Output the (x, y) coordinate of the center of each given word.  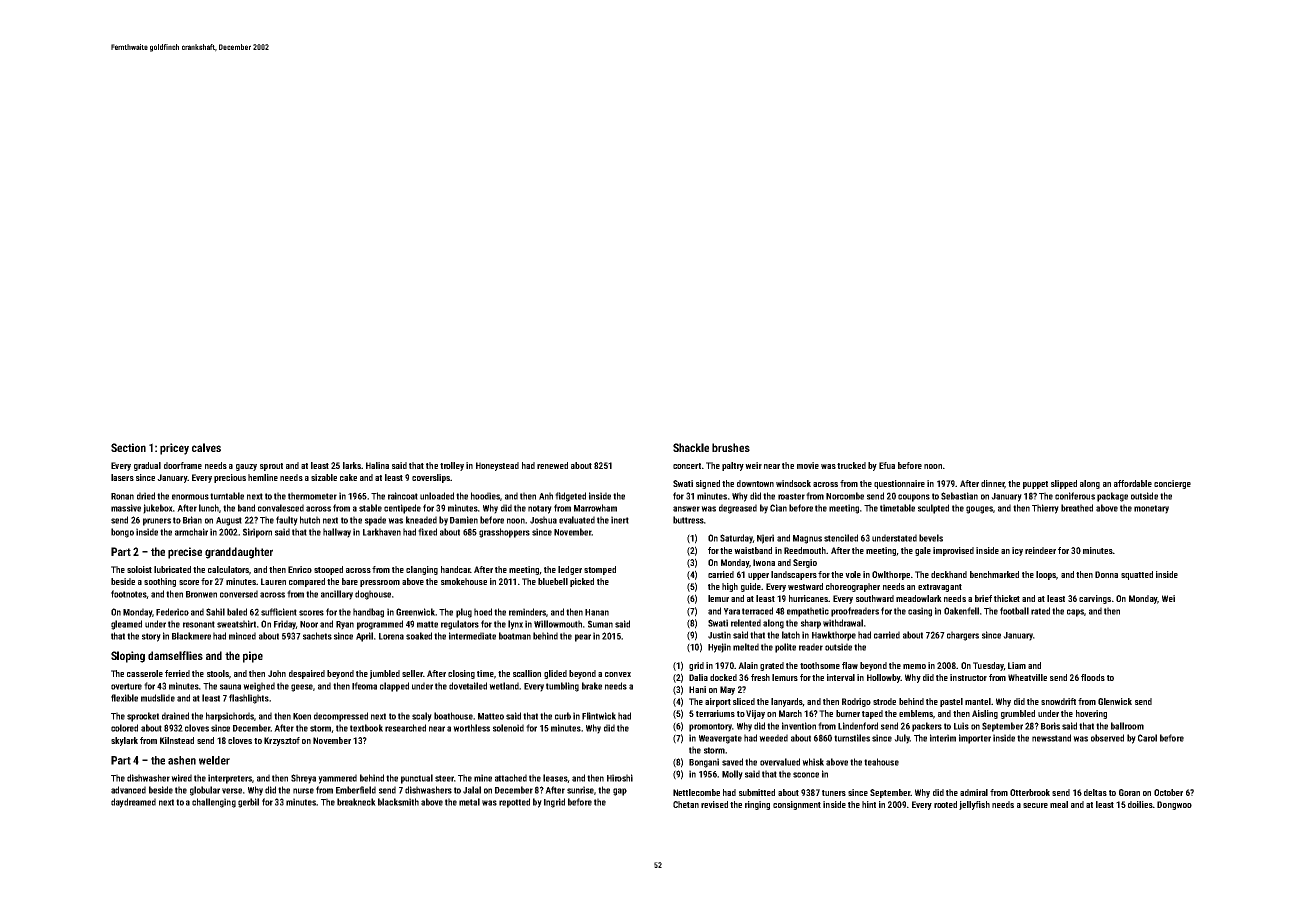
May (727, 690)
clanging (422, 570)
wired (181, 778)
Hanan (597, 612)
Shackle (691, 447)
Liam (1017, 665)
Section (128, 447)
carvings (1095, 599)
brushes (731, 447)
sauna (230, 687)
